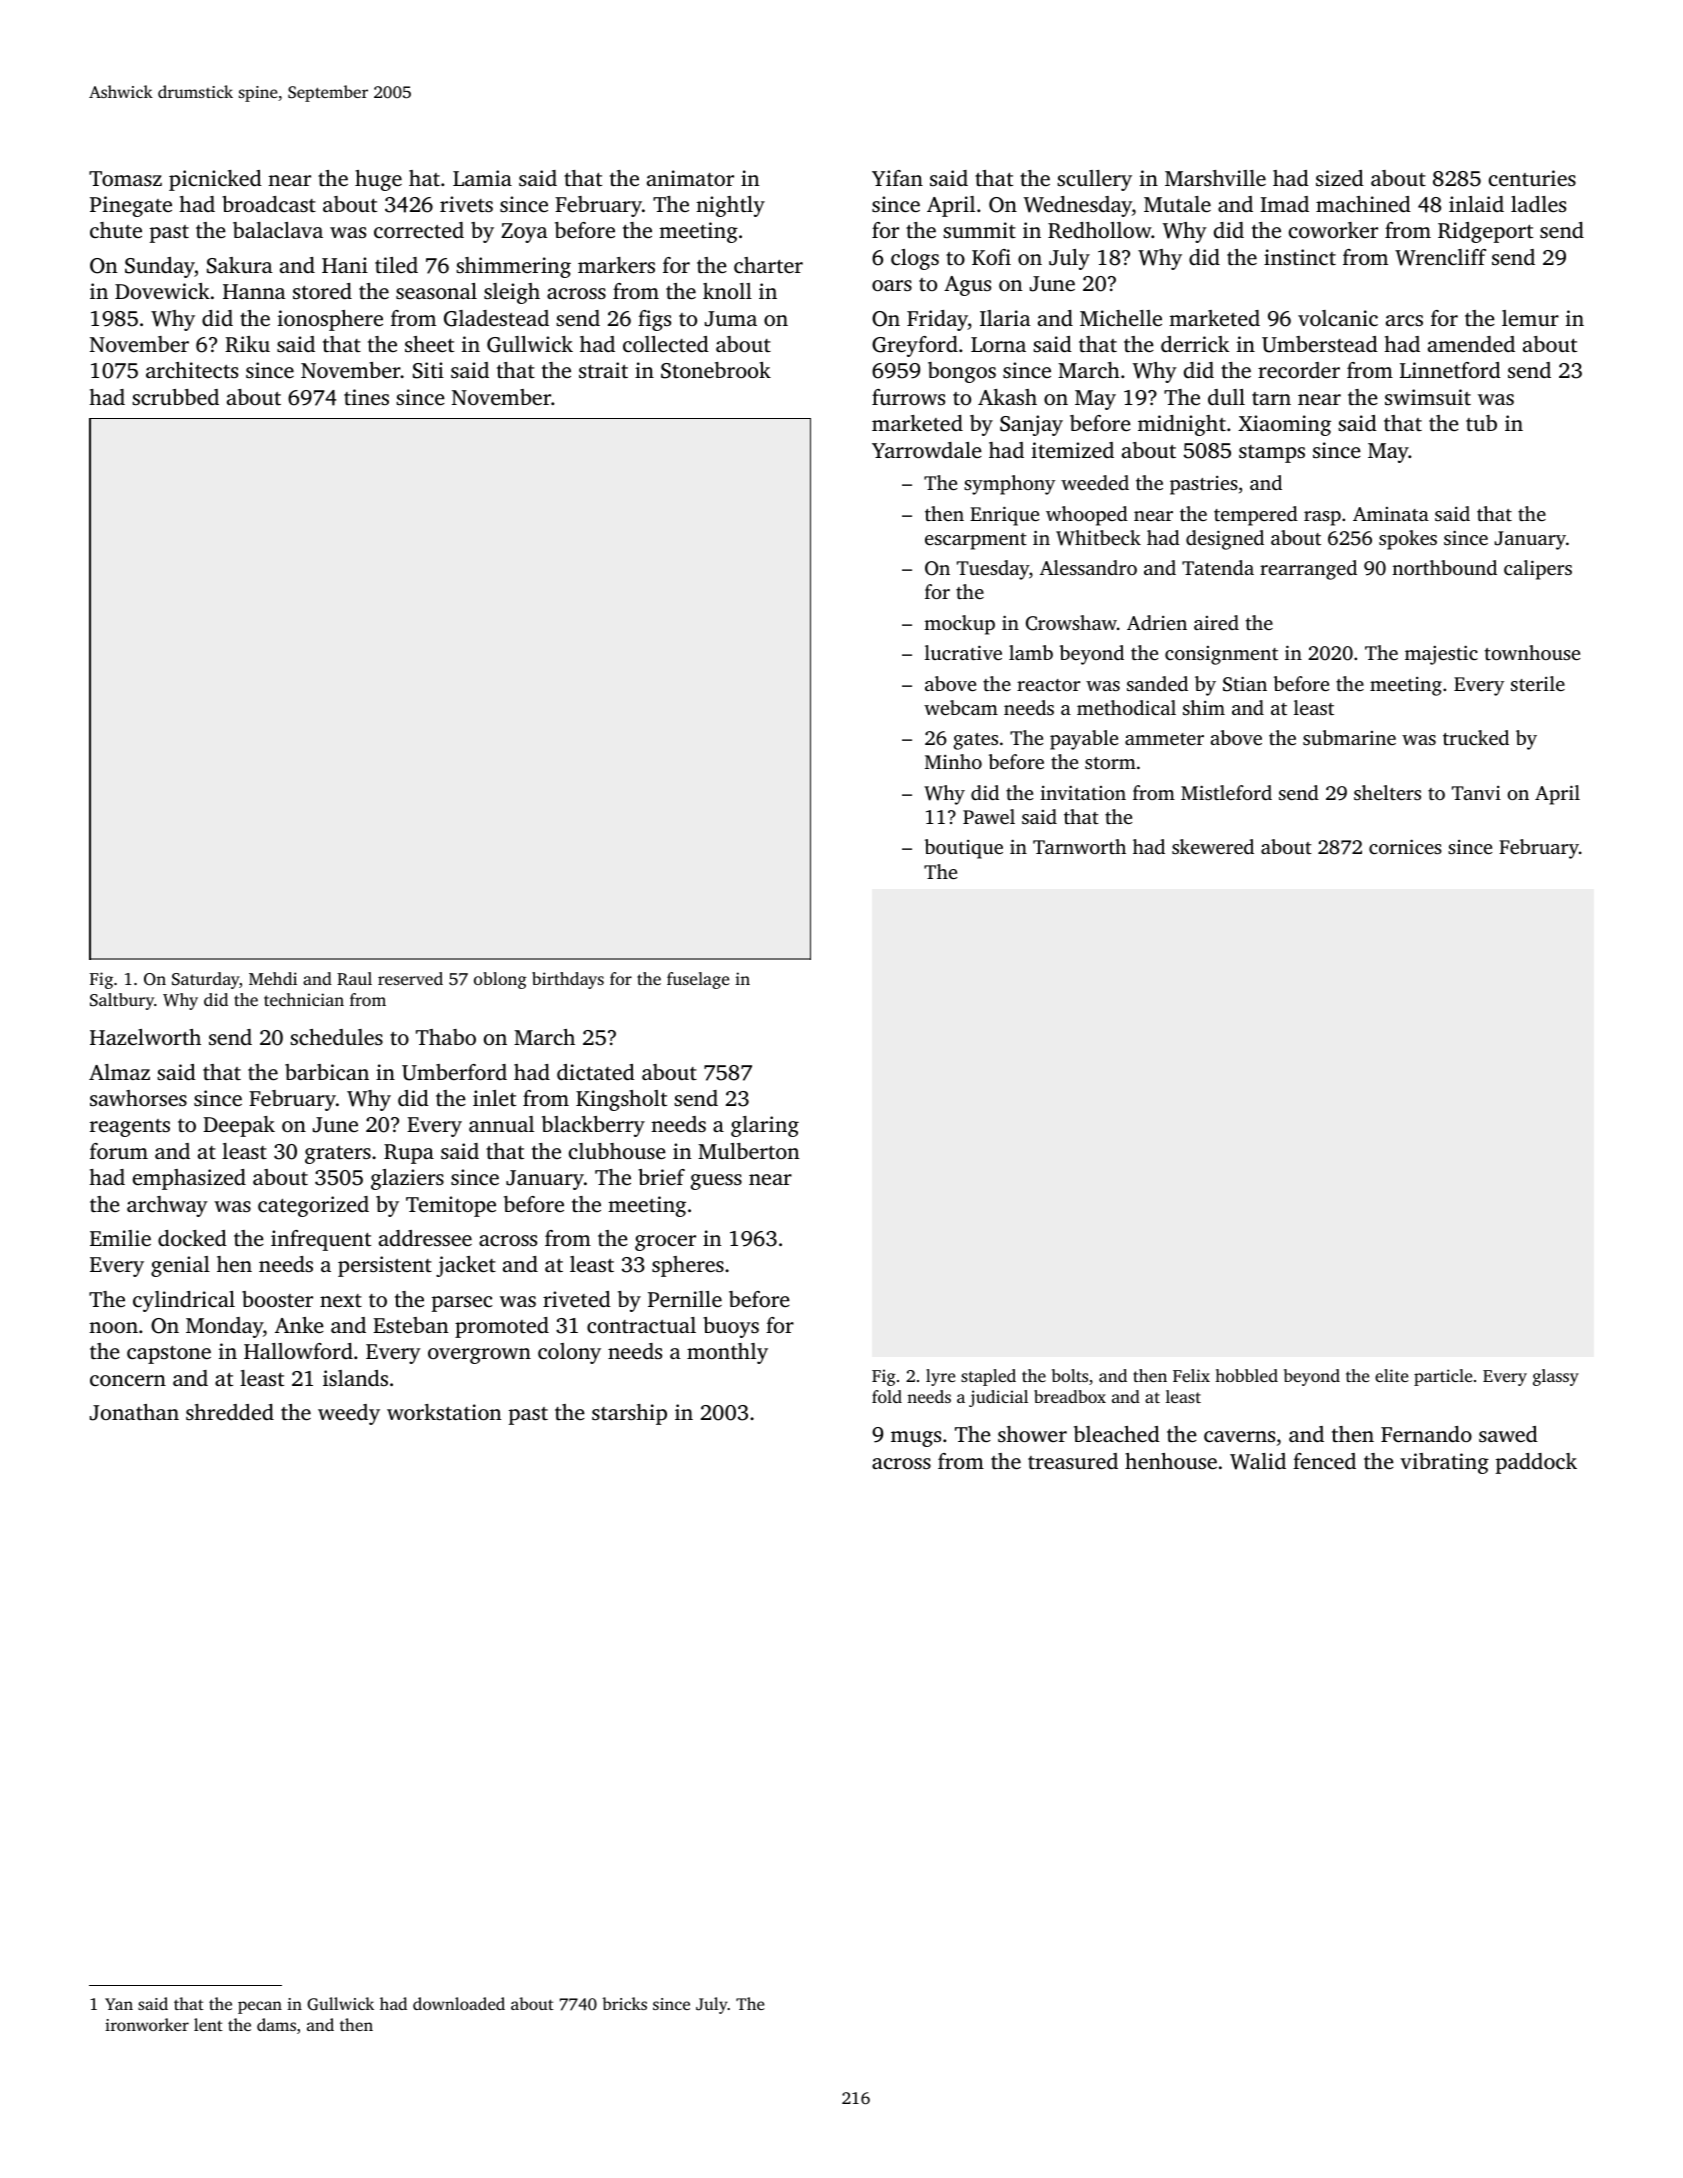 This screenshot has height=2178, width=1683. What do you see at coordinates (963, 849) in the screenshot?
I see `boutique` at bounding box center [963, 849].
